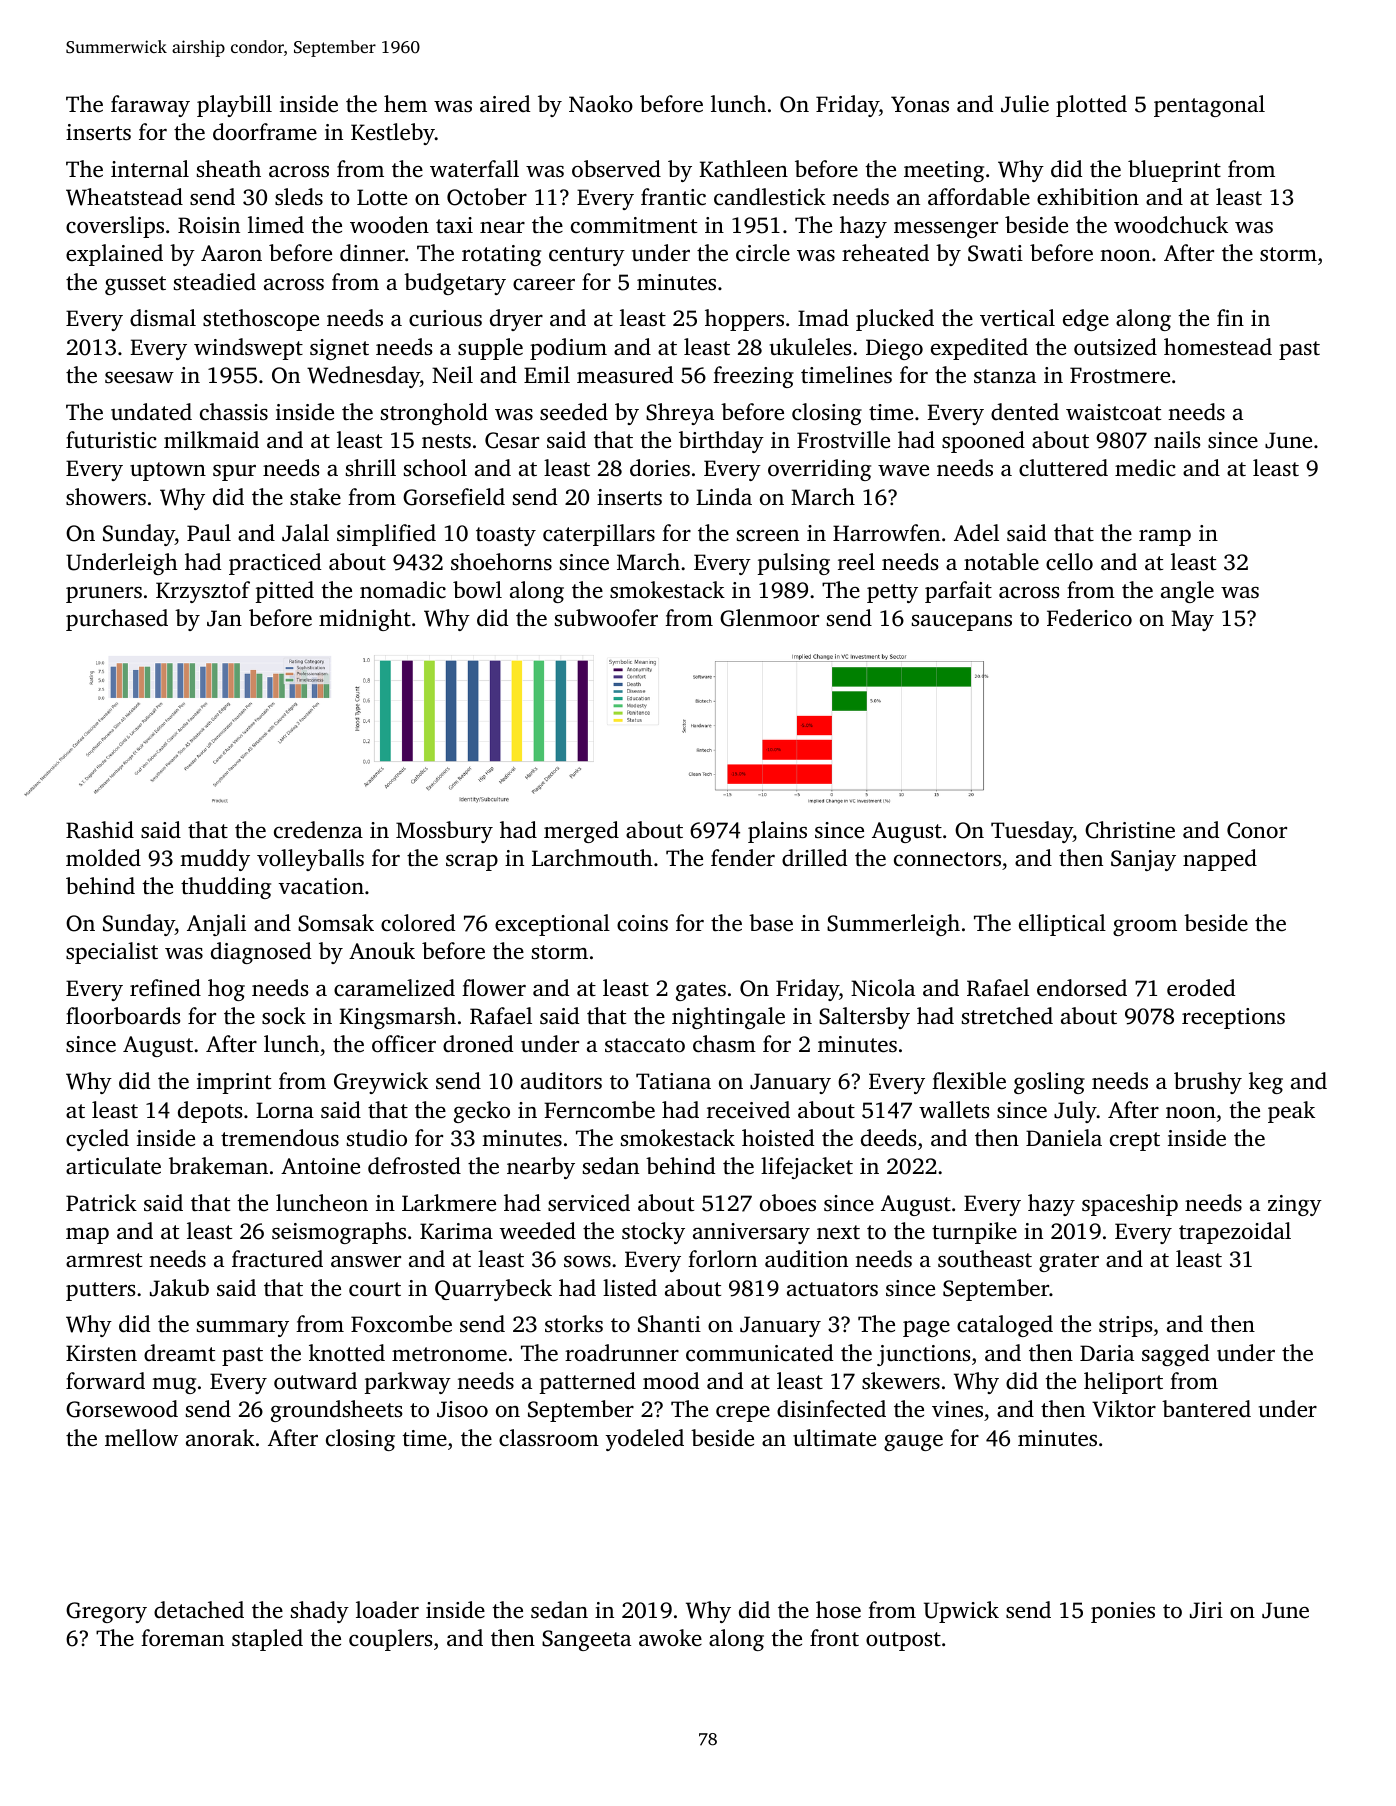 The image size is (1396, 1806). I want to click on nails, so click(1177, 439).
